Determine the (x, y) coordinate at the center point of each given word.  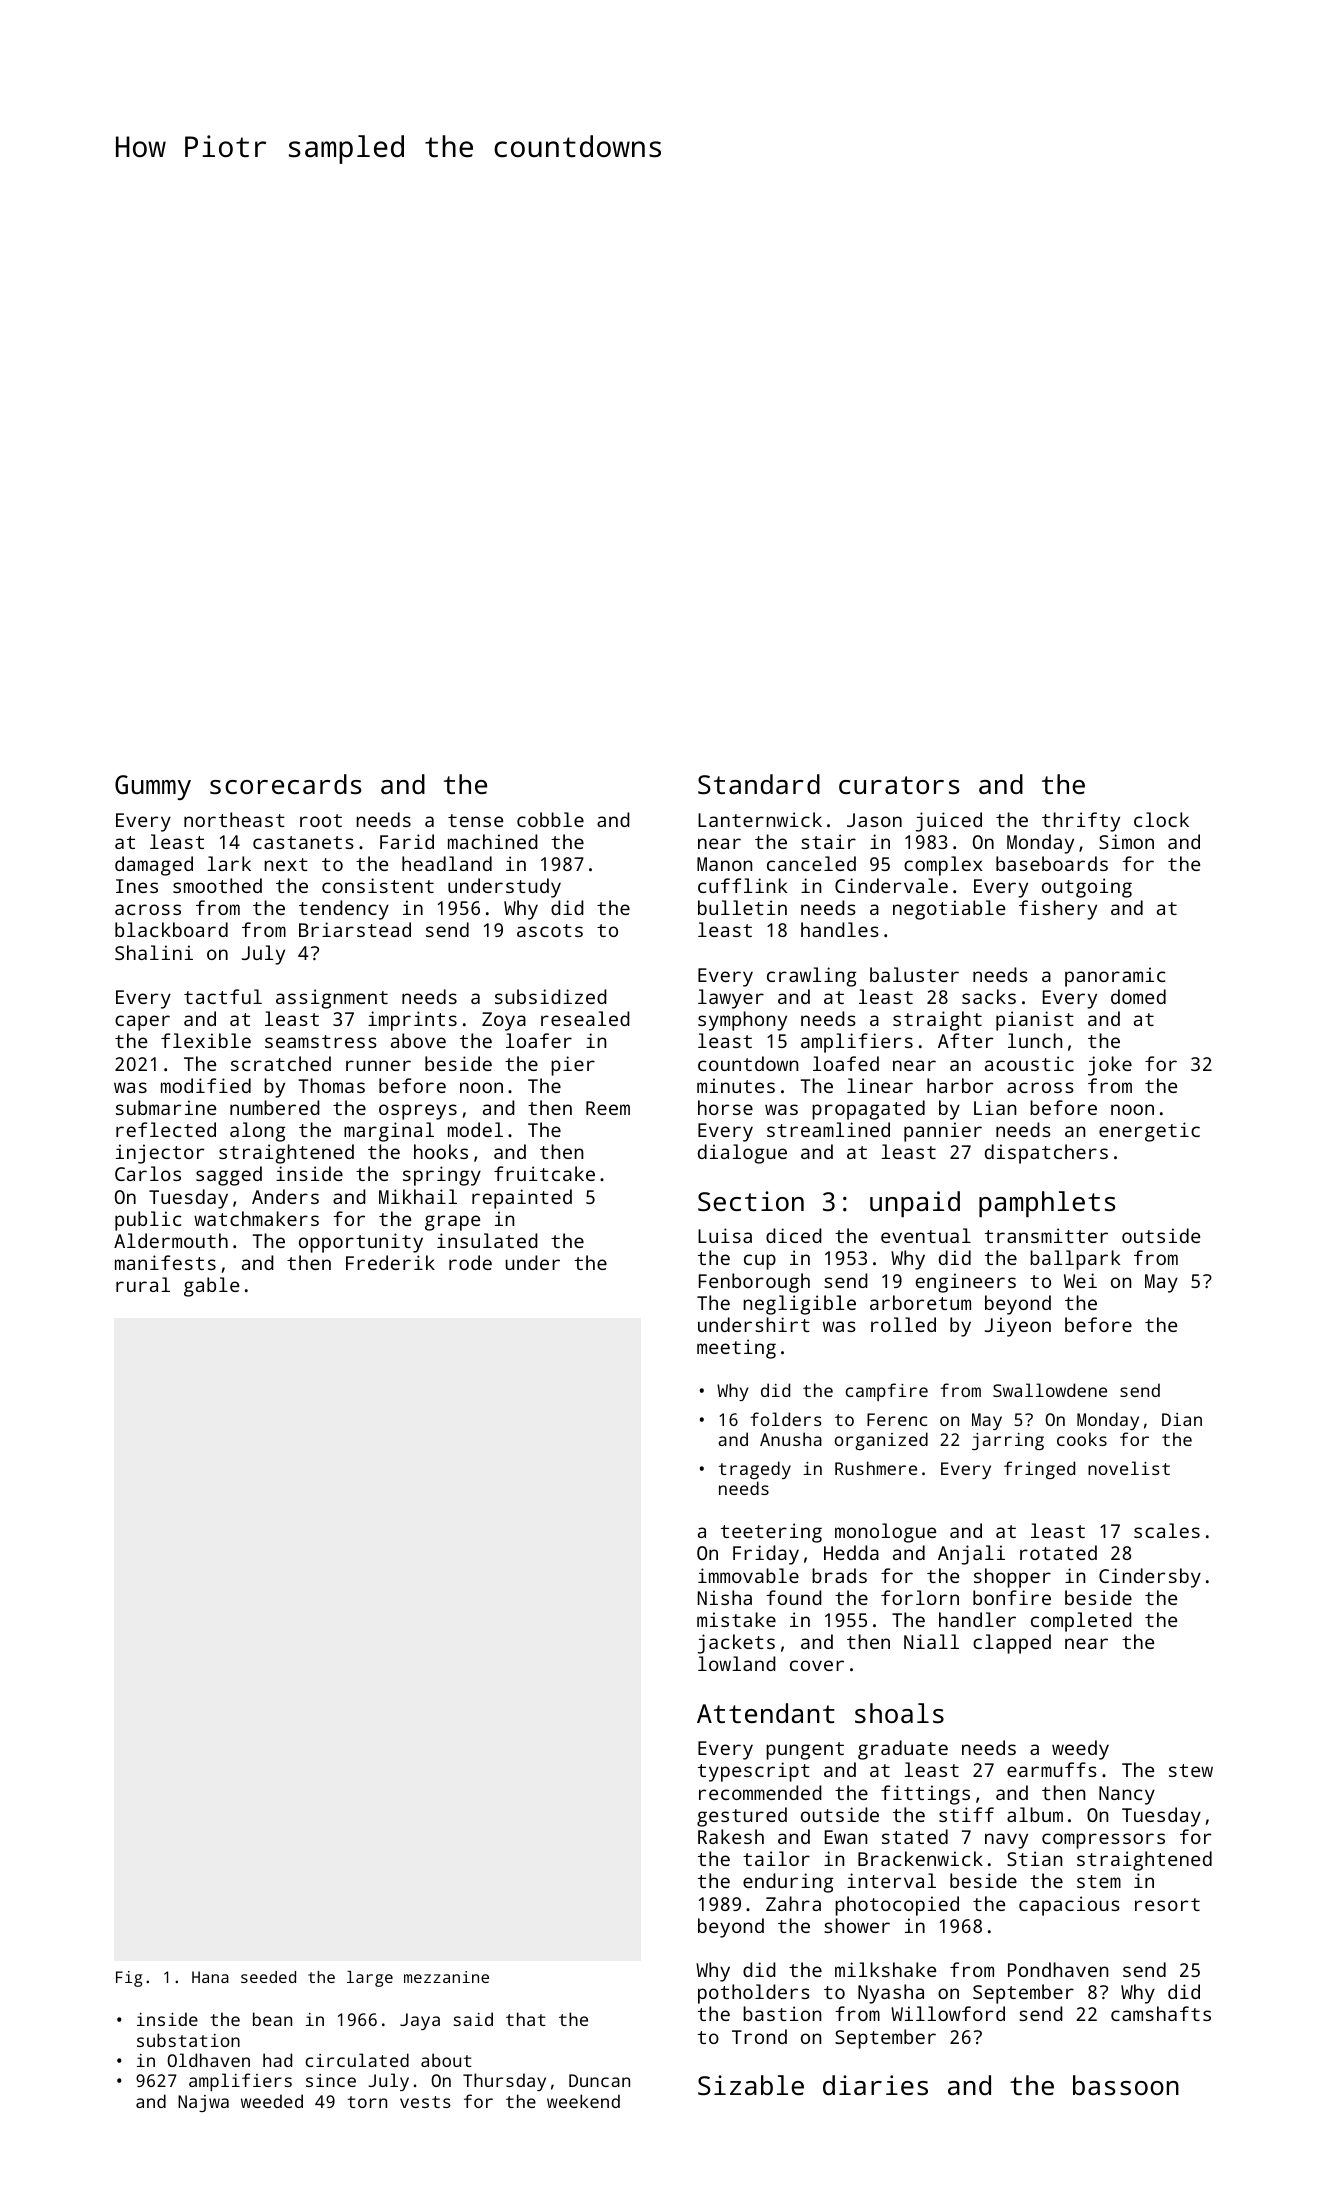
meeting (736, 1349)
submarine (166, 1107)
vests (425, 2102)
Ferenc (897, 1419)
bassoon (1126, 2085)
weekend (583, 2101)
